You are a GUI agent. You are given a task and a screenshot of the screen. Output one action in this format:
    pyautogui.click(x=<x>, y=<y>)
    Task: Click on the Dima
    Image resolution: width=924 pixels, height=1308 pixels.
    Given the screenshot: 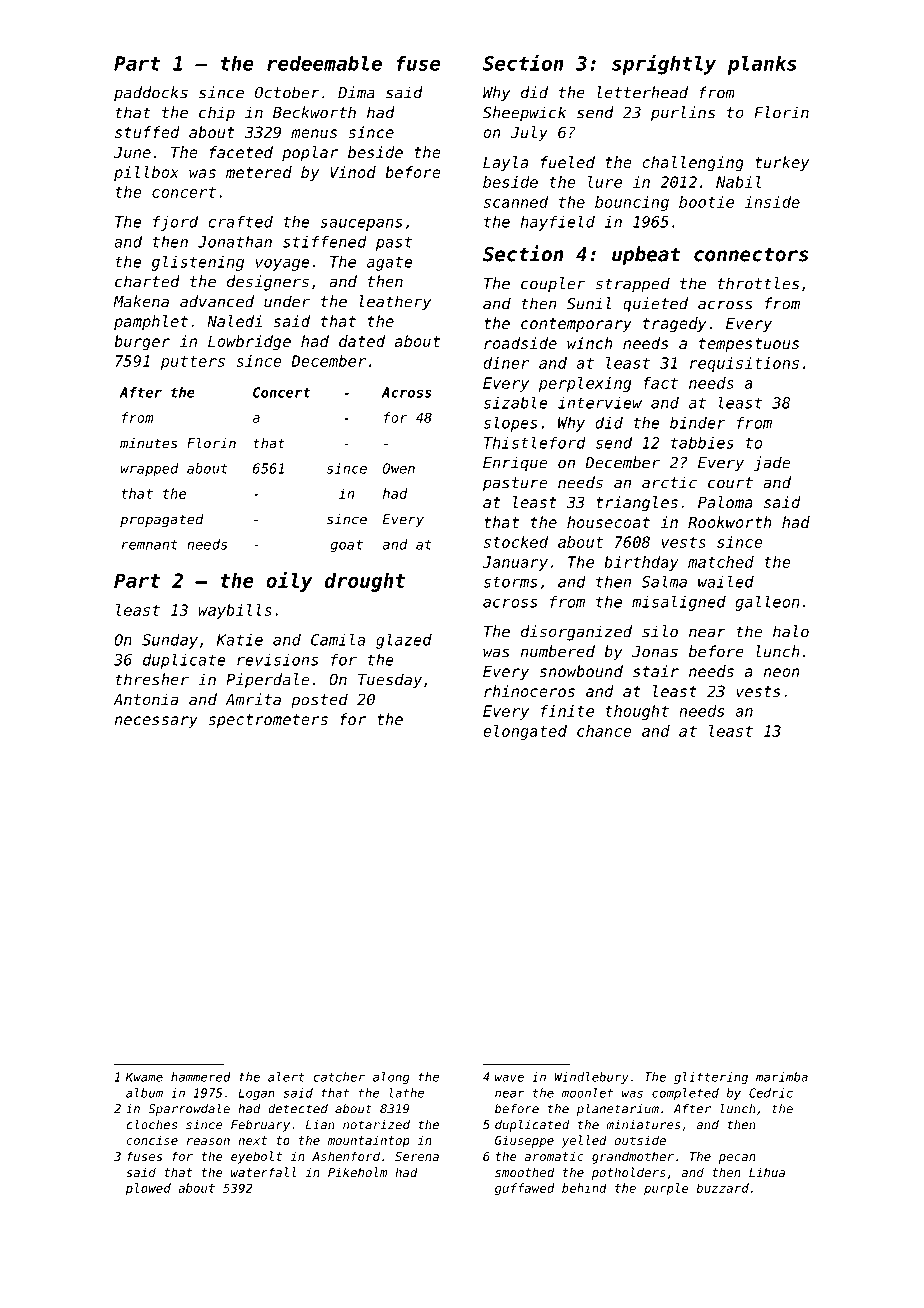 What is the action you would take?
    pyautogui.click(x=356, y=92)
